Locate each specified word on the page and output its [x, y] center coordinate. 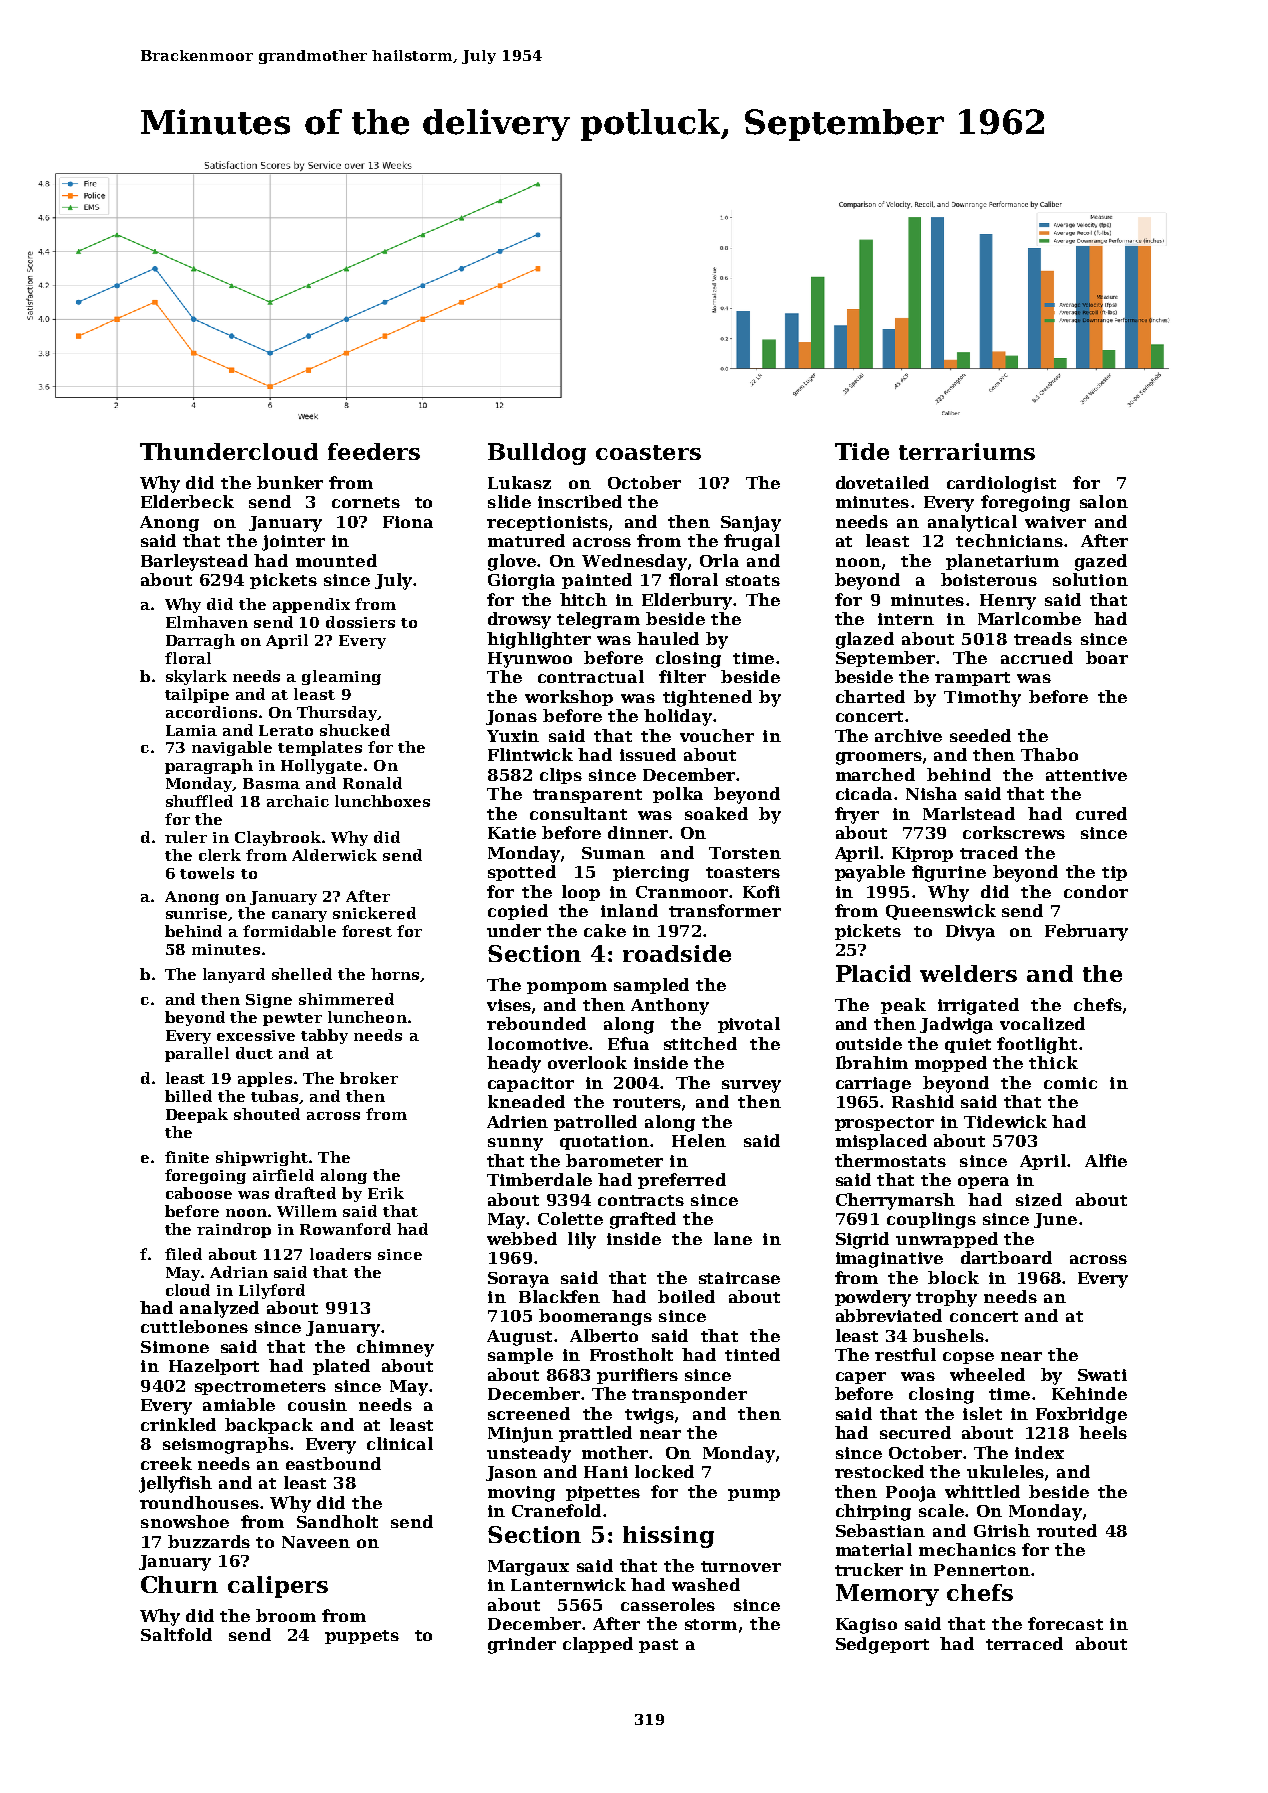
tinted [752, 1354]
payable [870, 873]
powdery [873, 1298]
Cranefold [556, 1510]
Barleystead [194, 562]
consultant [578, 813]
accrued [1037, 657]
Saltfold [176, 1634]
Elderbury [687, 601]
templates [320, 748]
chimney [395, 1348]
